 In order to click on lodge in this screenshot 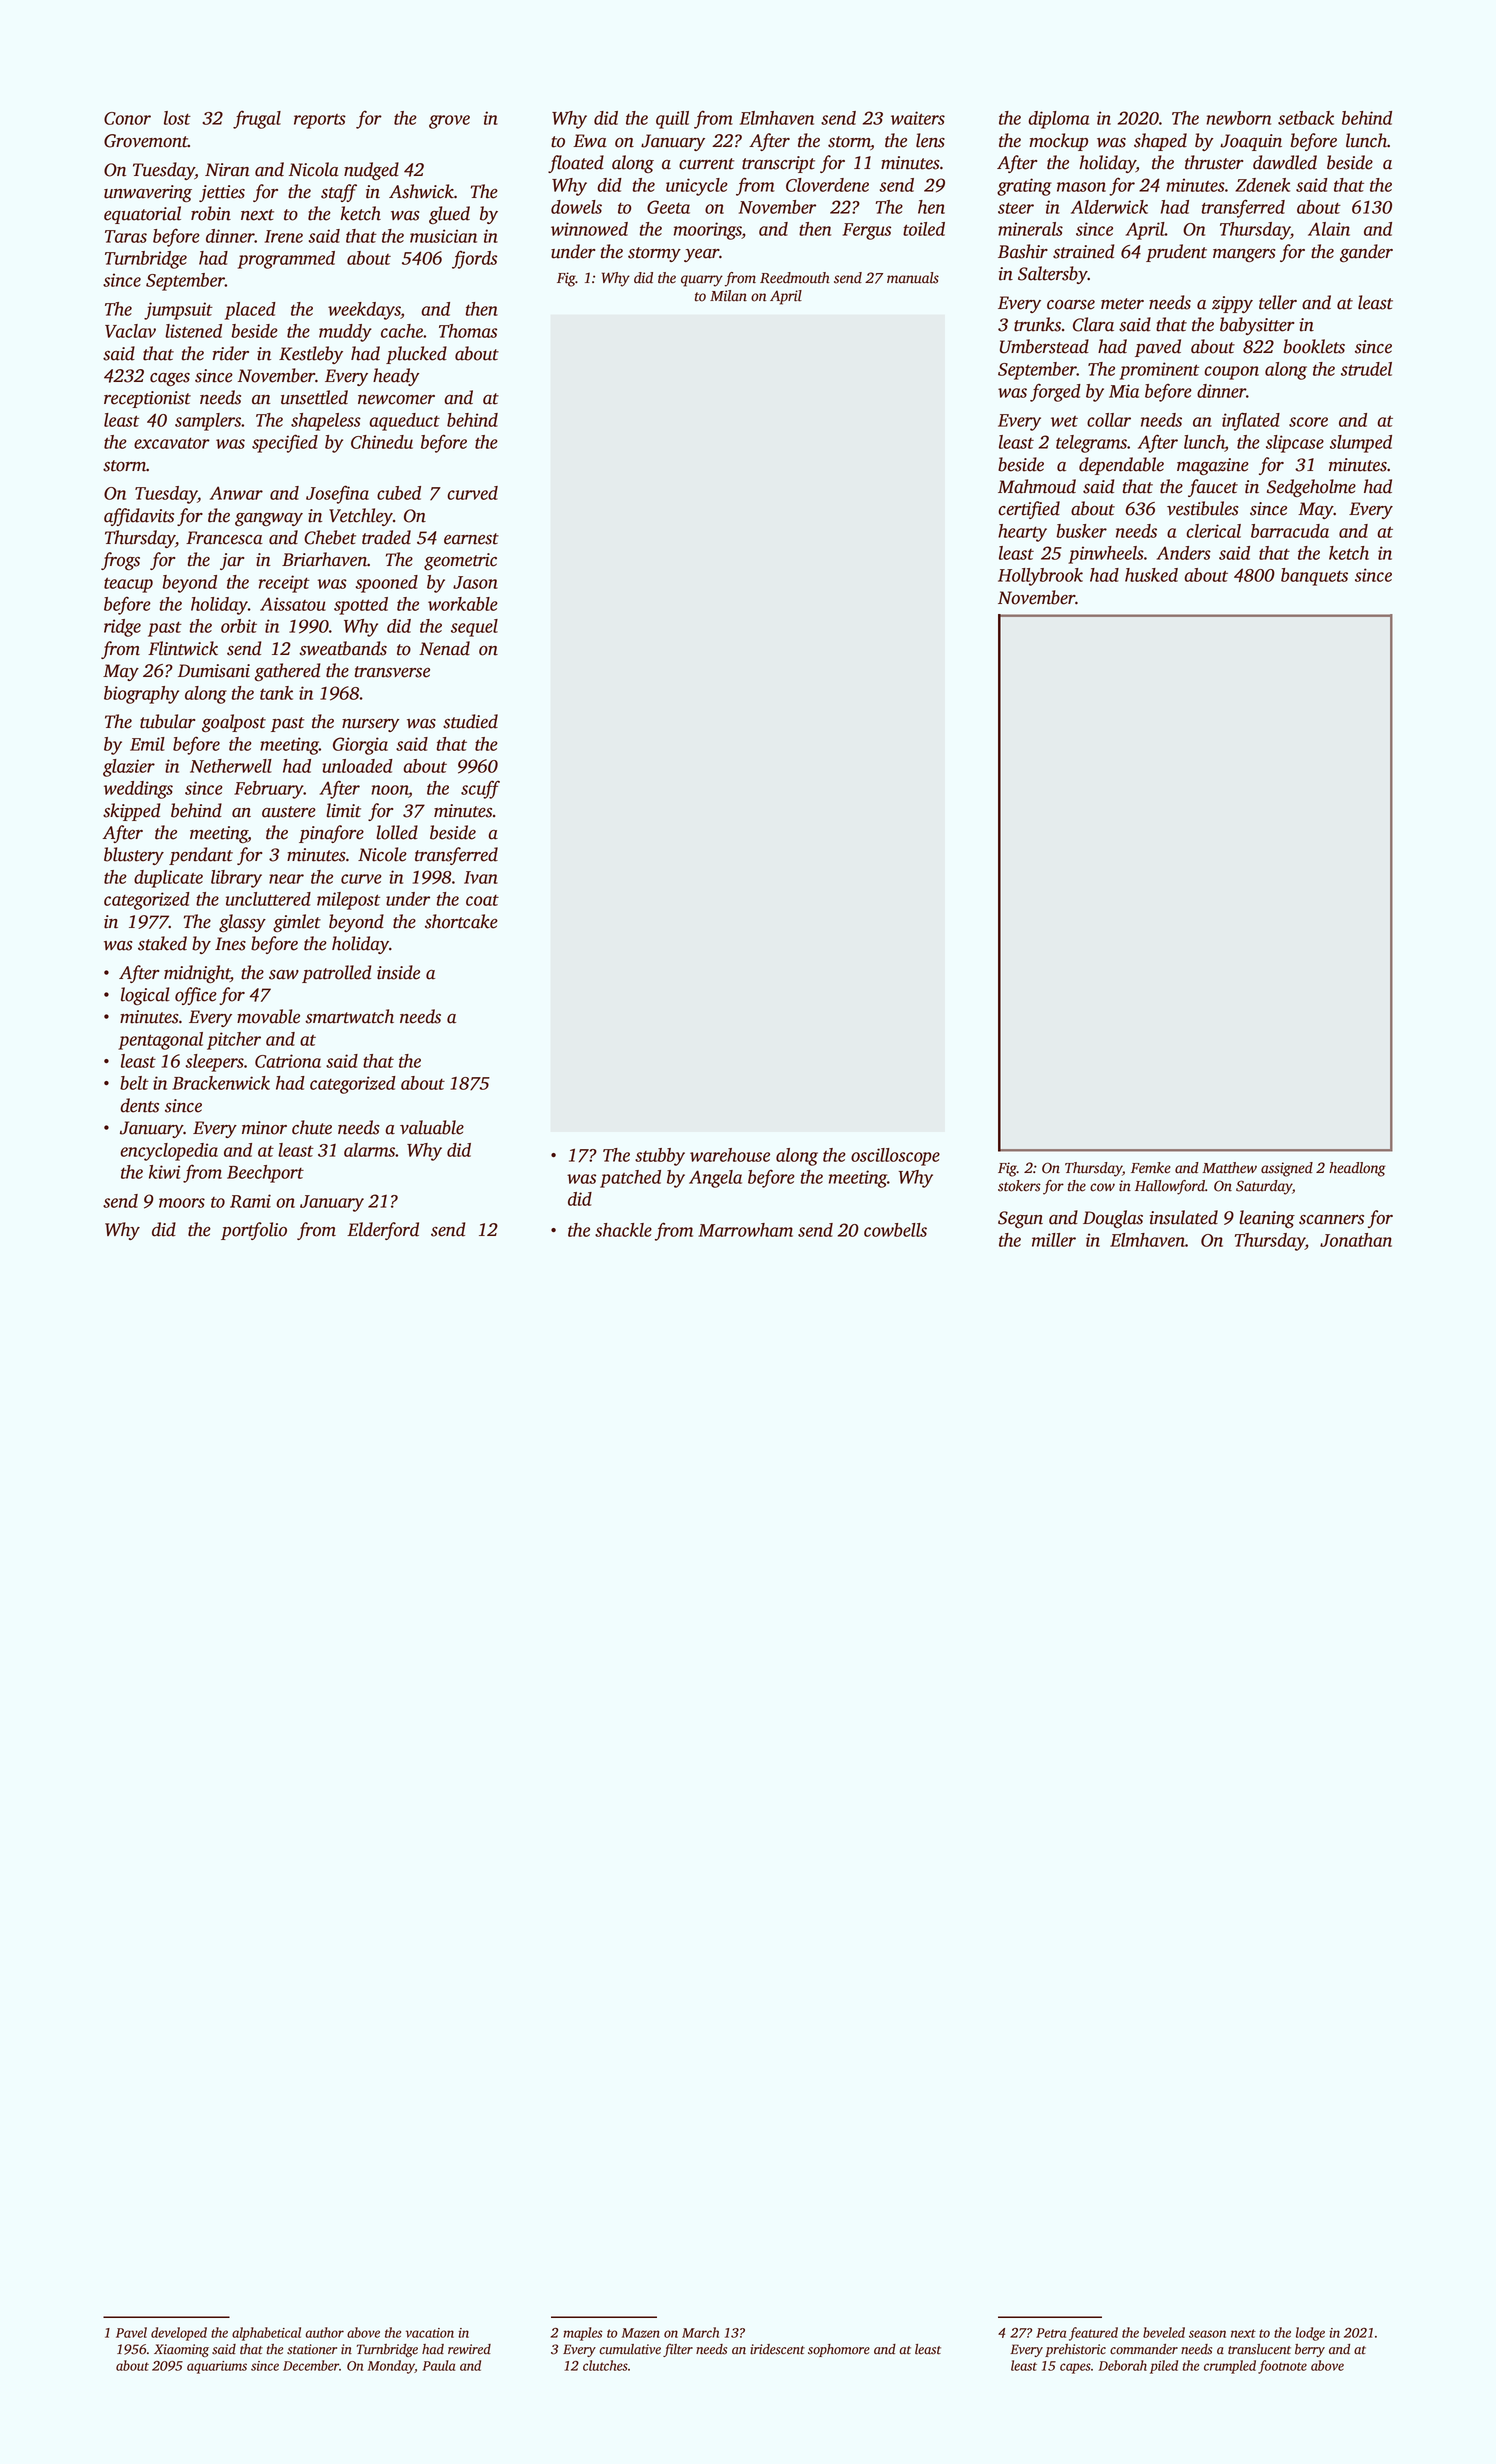, I will do `click(1310, 2334)`.
